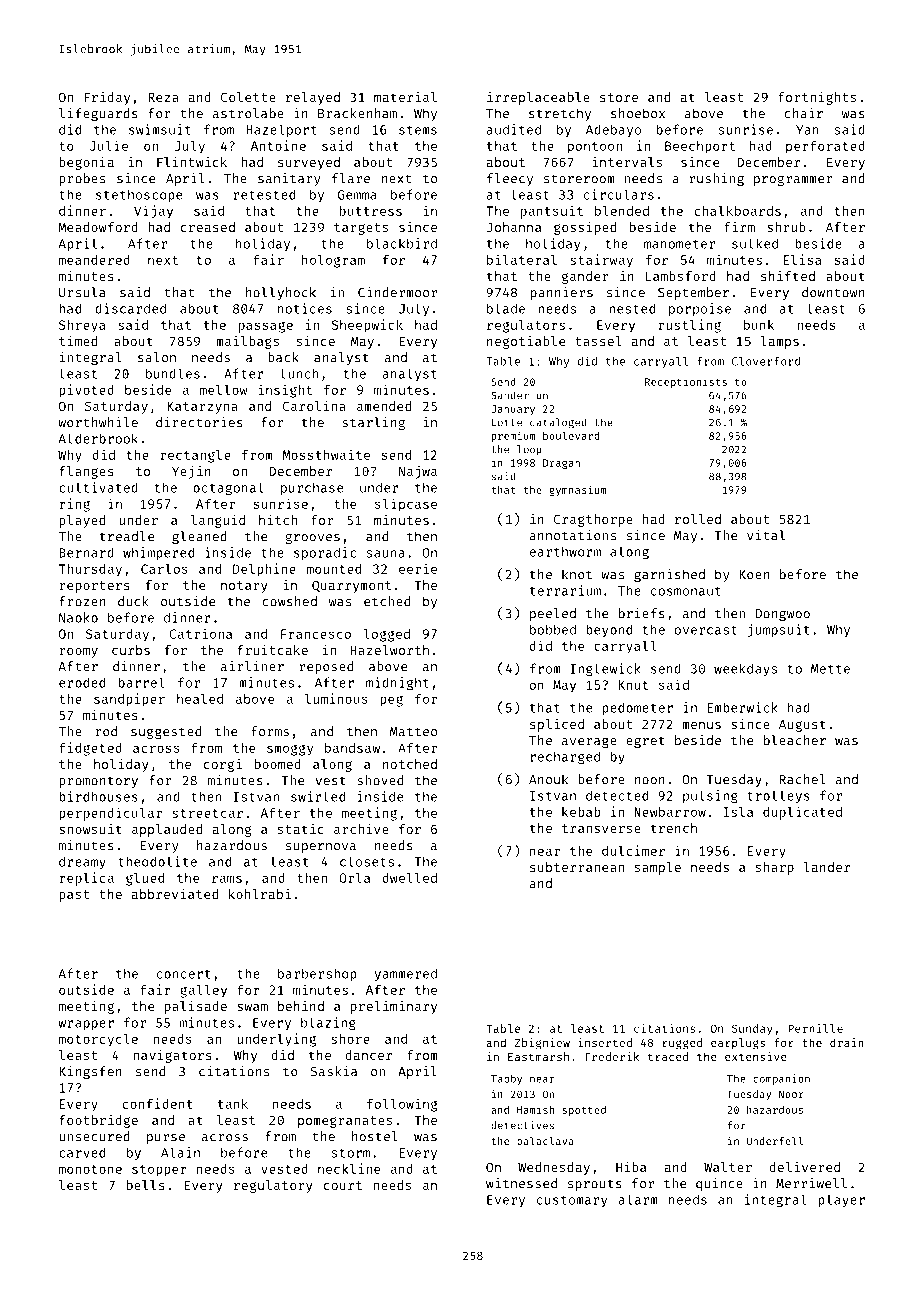  I want to click on court, so click(343, 1185).
